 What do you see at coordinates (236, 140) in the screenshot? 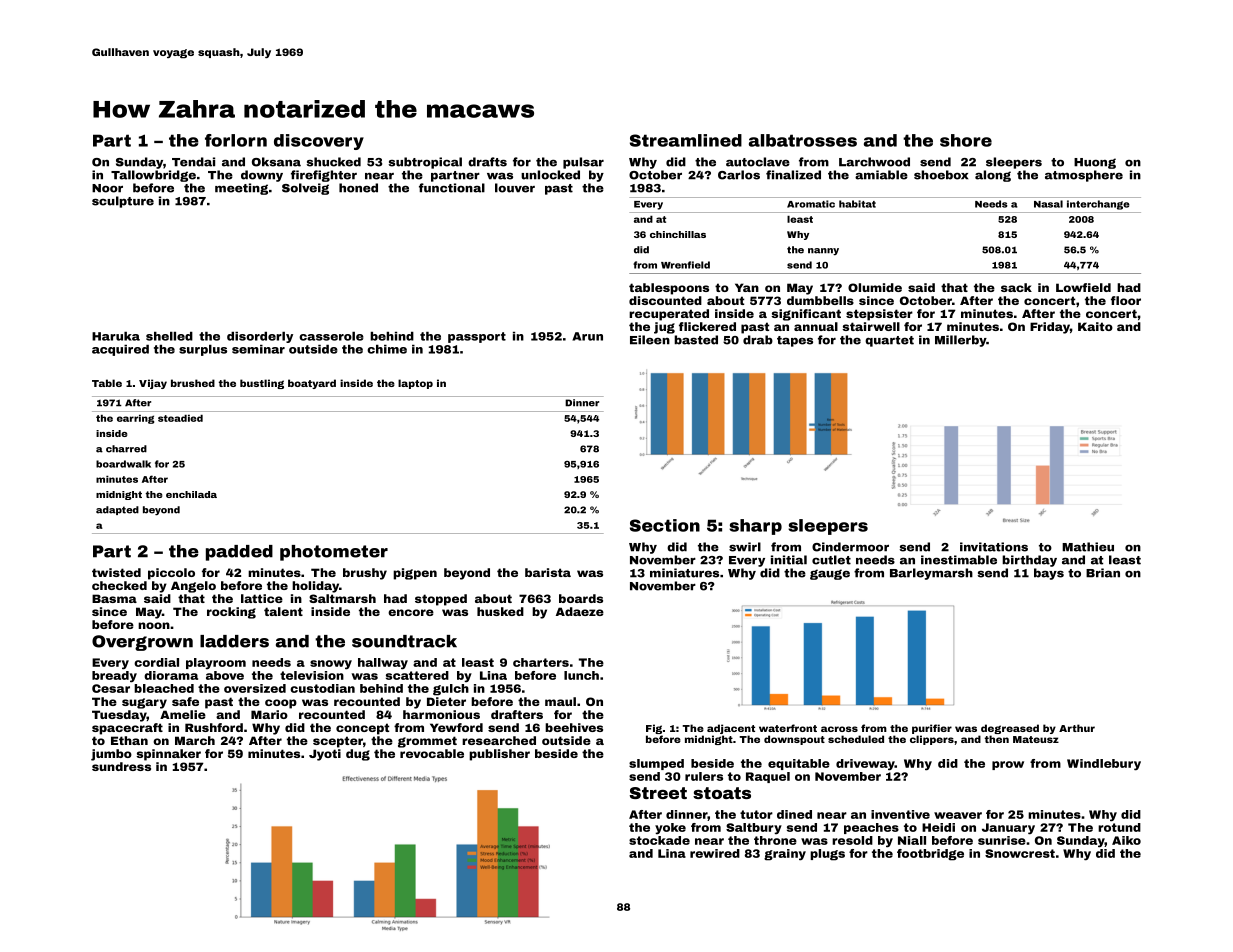
I see `forlorn` at bounding box center [236, 140].
